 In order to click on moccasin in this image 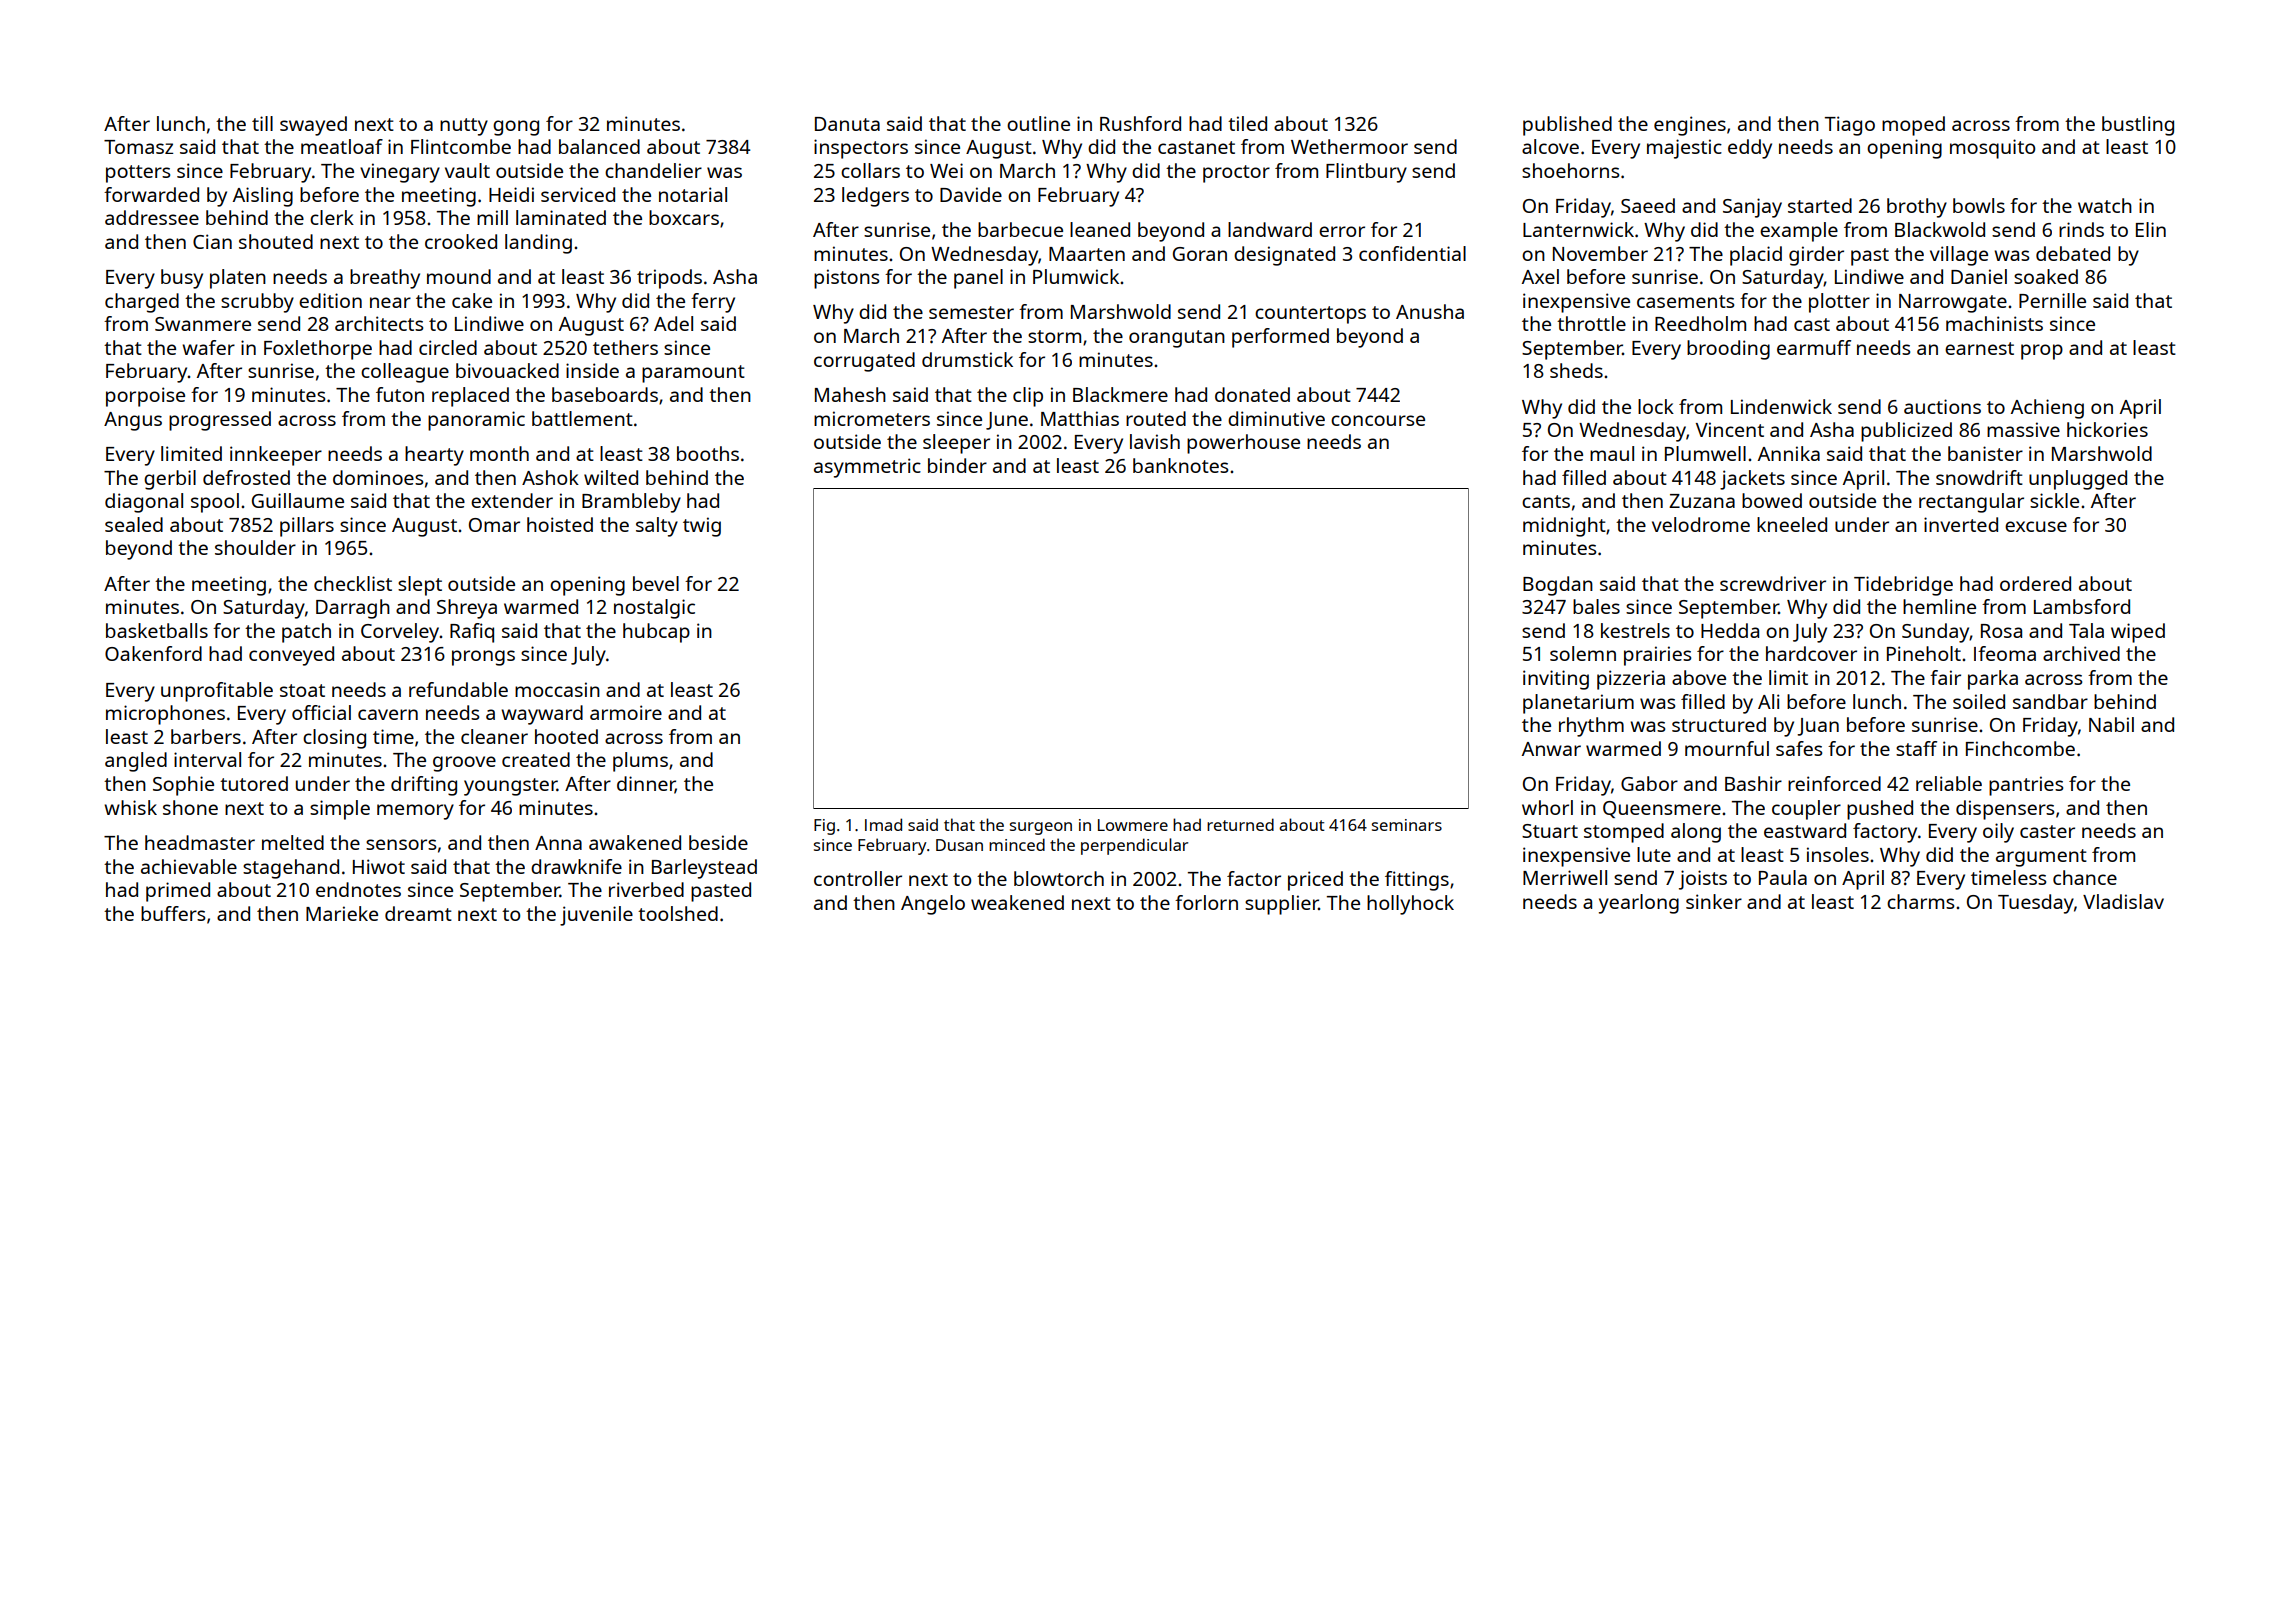, I will do `click(557, 689)`.
